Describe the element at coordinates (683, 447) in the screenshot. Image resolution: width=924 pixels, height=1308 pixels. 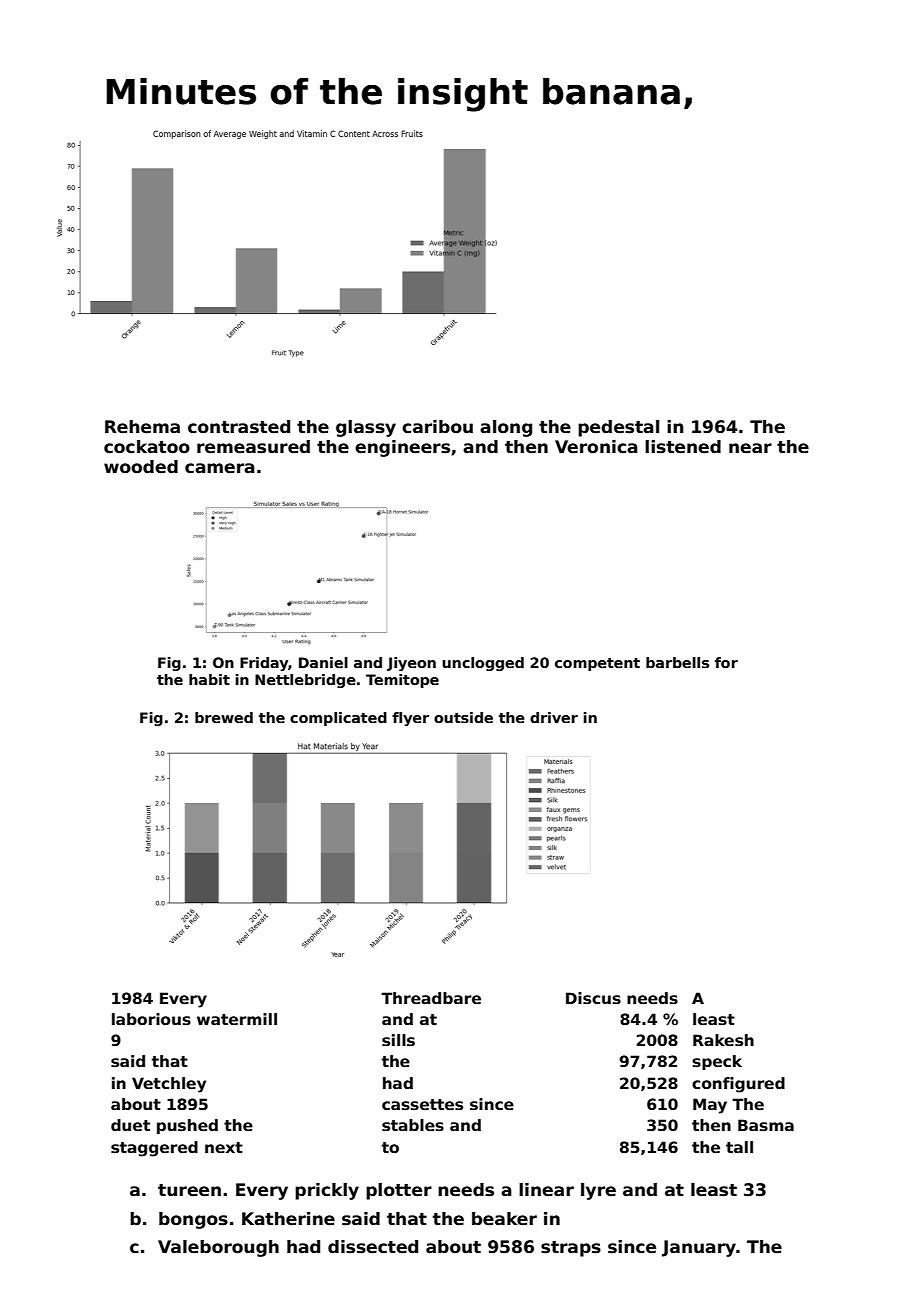
I see `listened` at that location.
